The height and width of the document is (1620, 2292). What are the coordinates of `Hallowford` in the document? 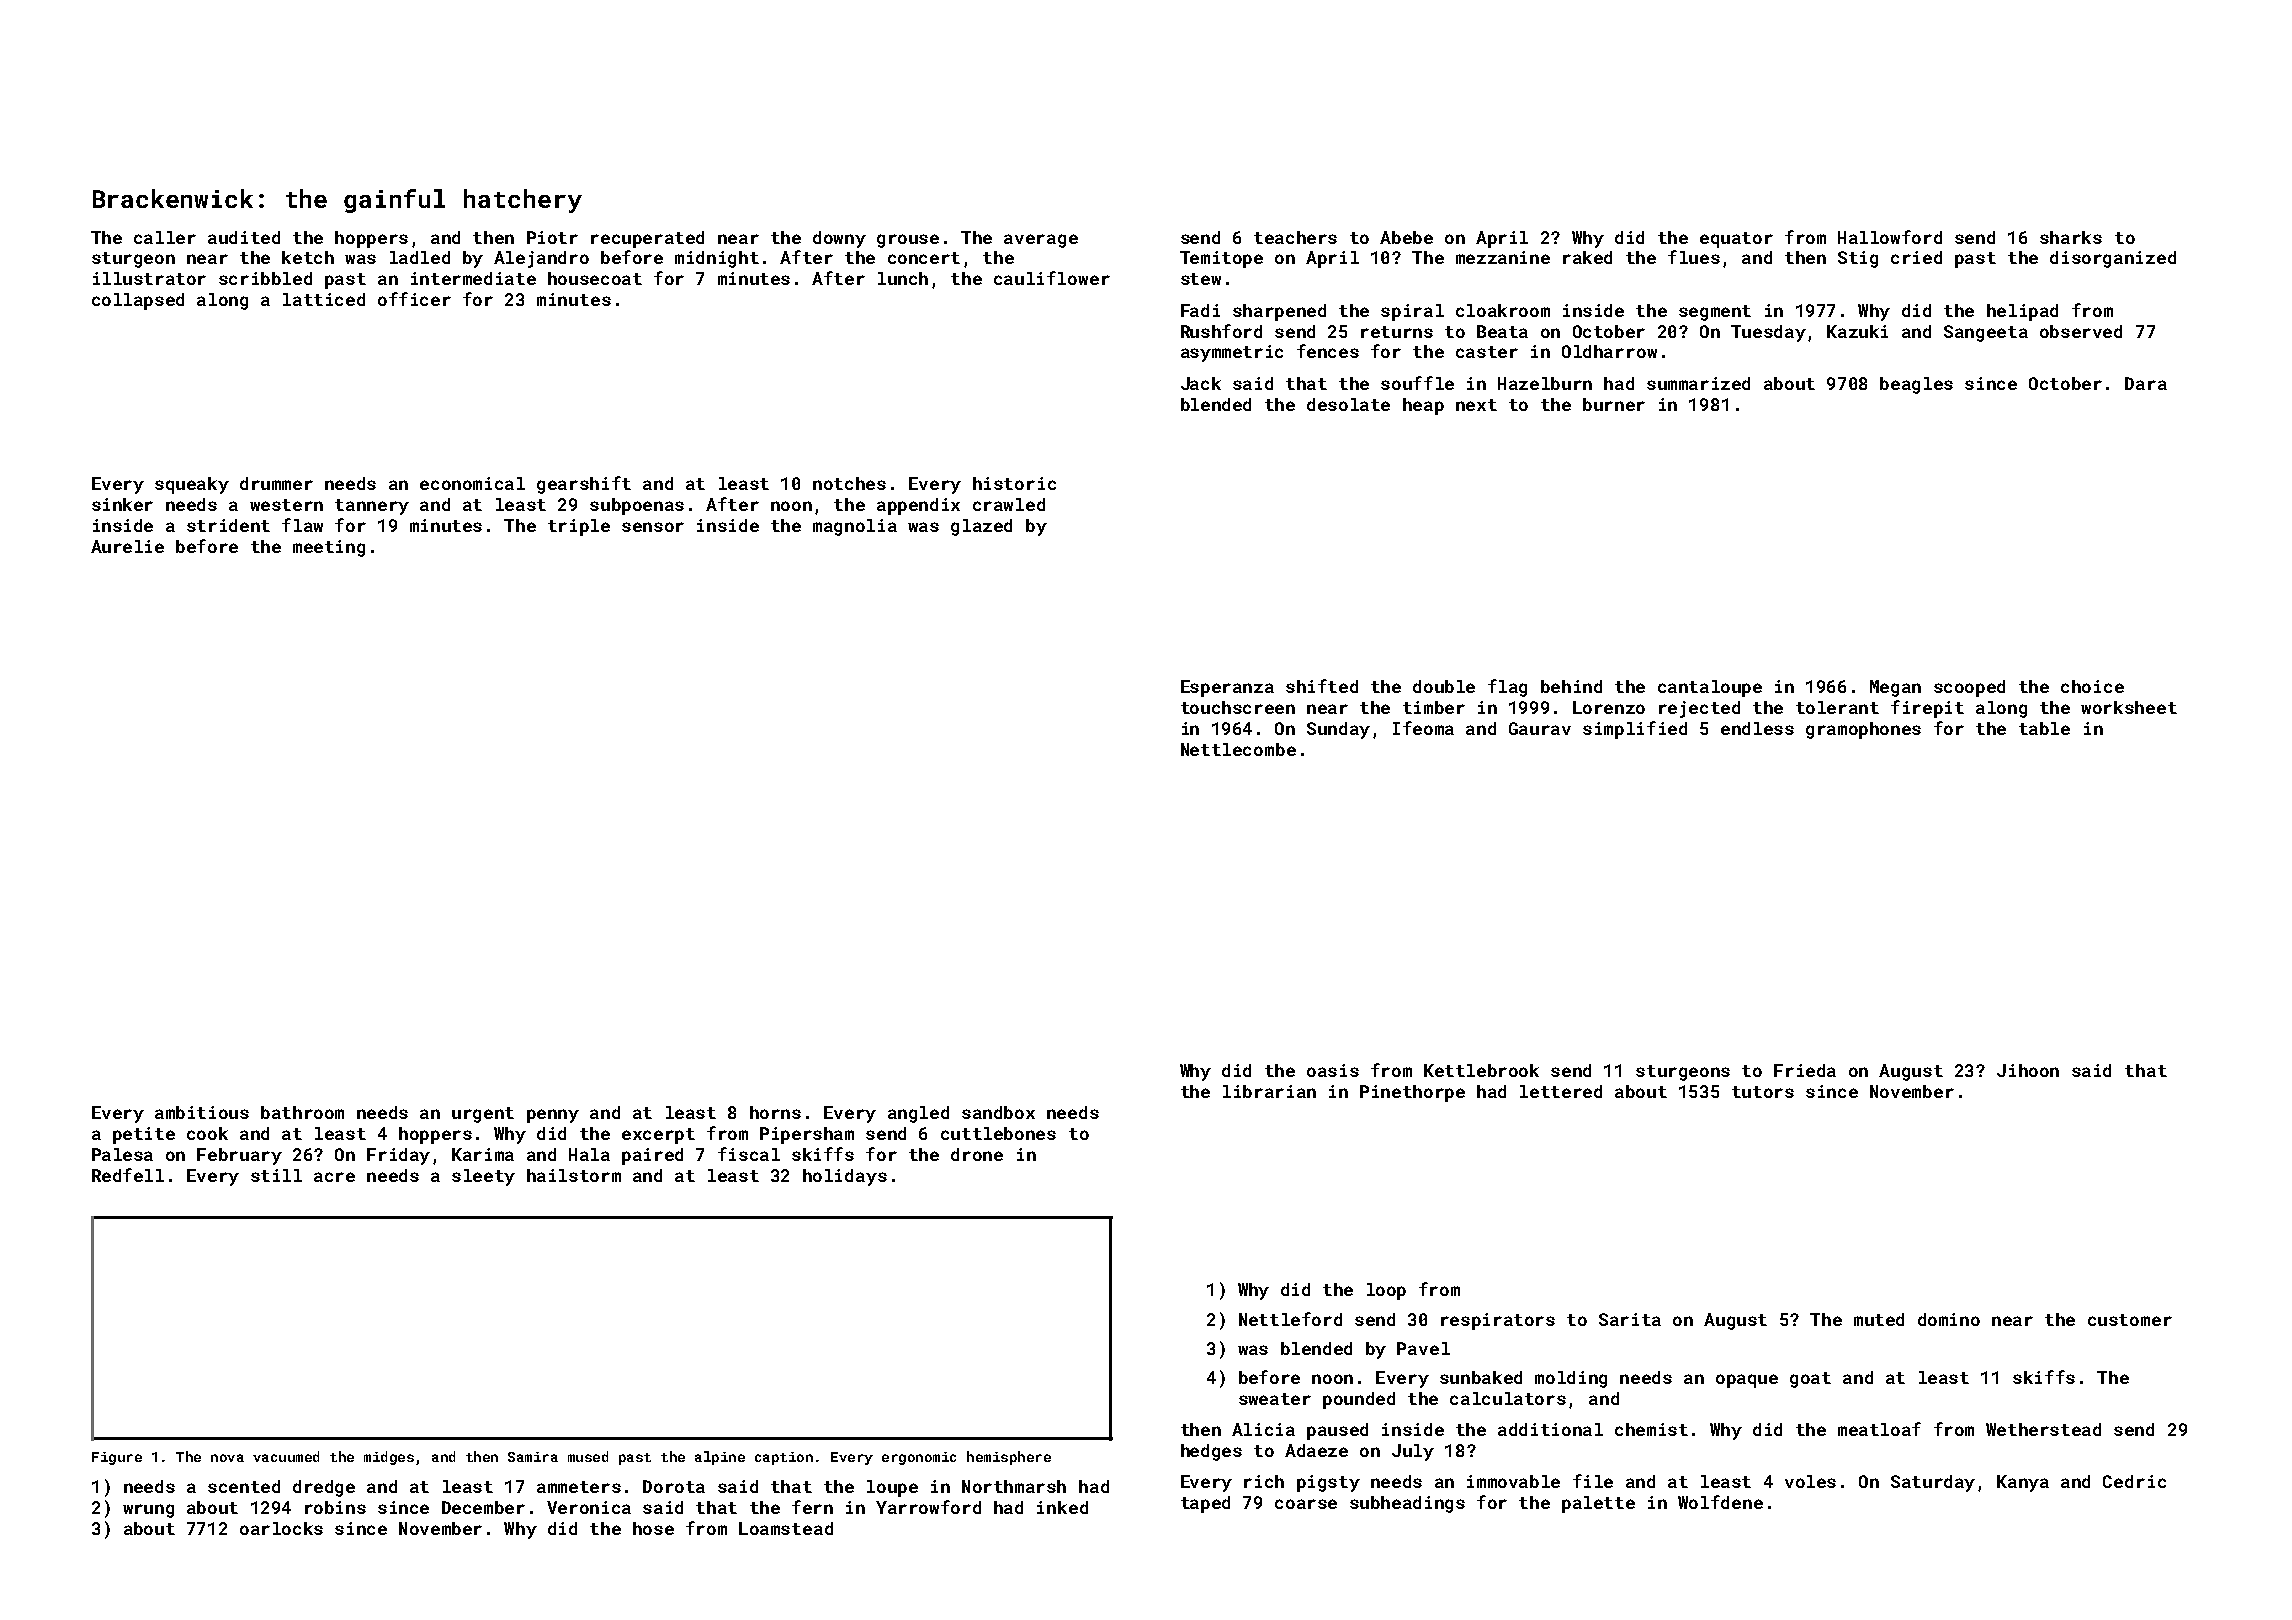 It's located at (1890, 237).
